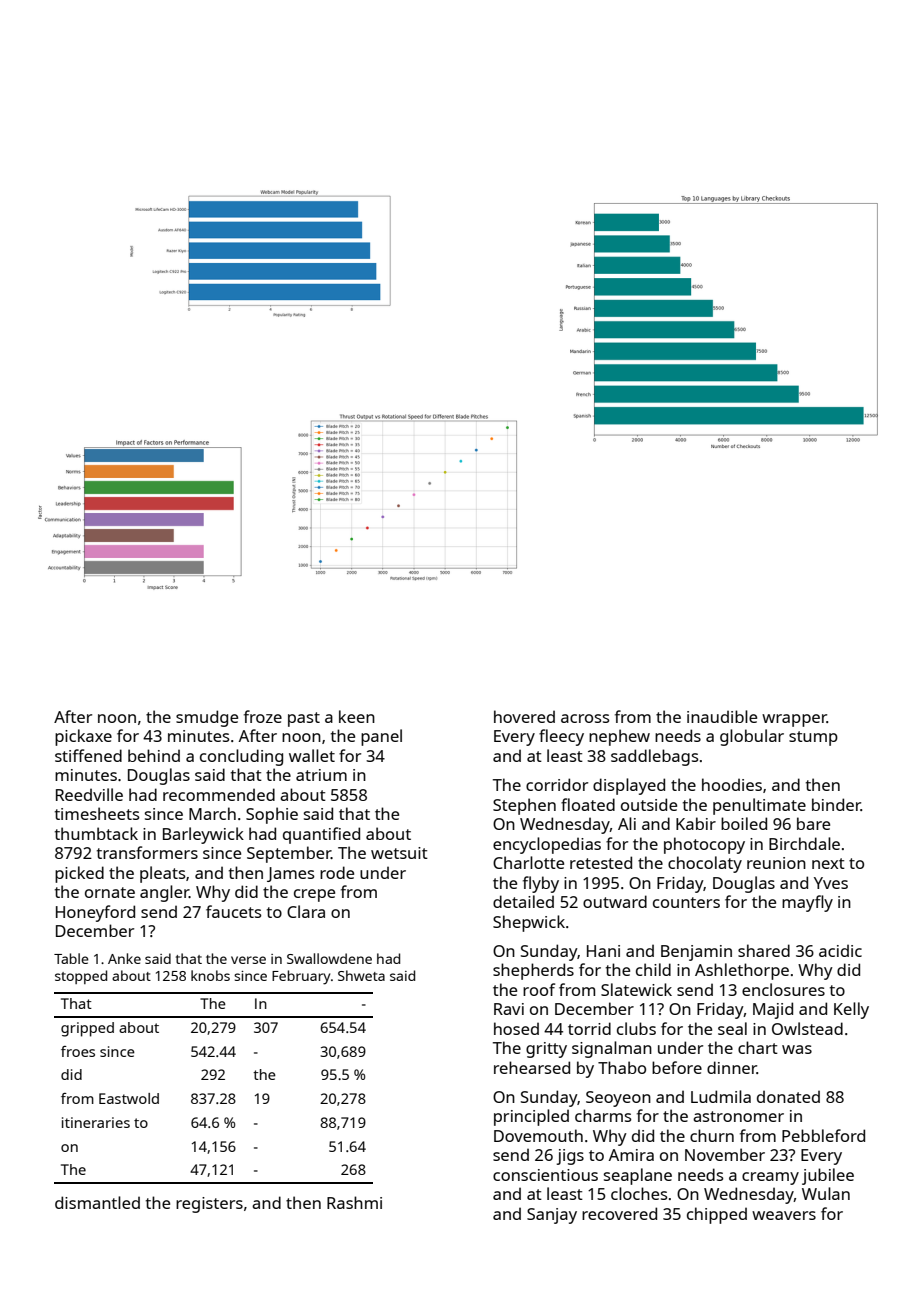  I want to click on hovered, so click(524, 716).
